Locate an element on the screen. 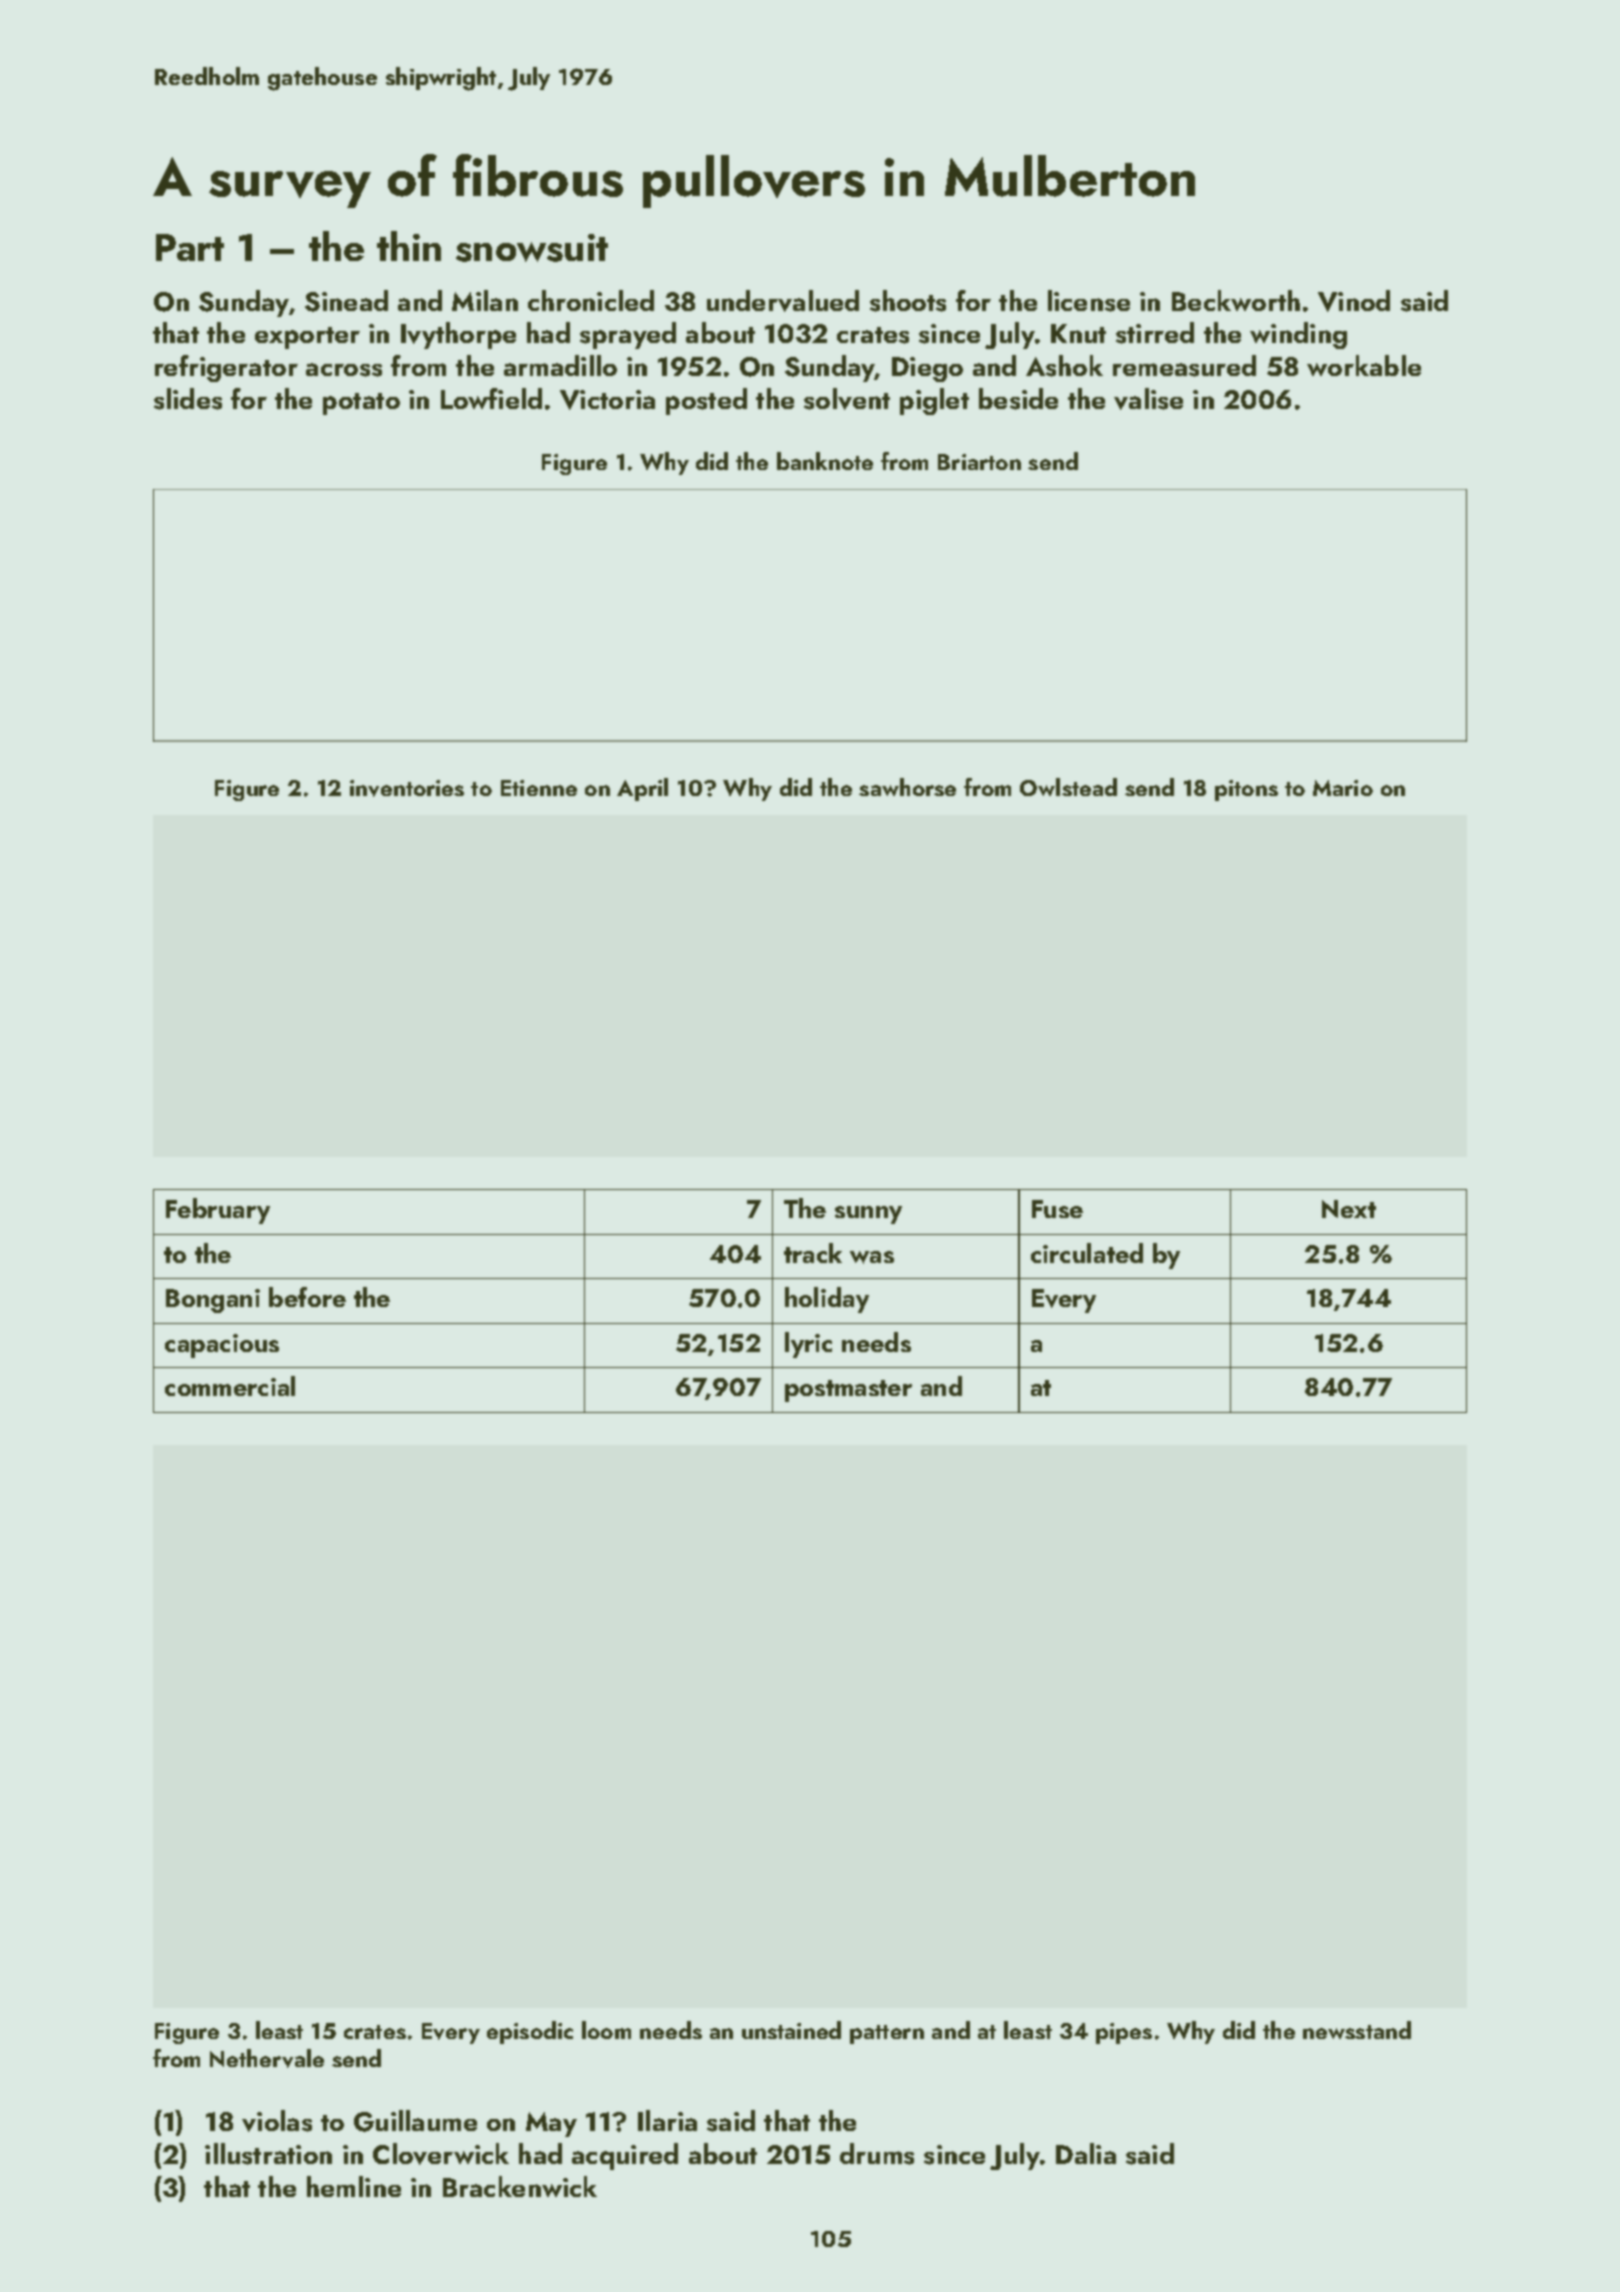 This screenshot has height=2292, width=1620. commercial is located at coordinates (230, 1386).
